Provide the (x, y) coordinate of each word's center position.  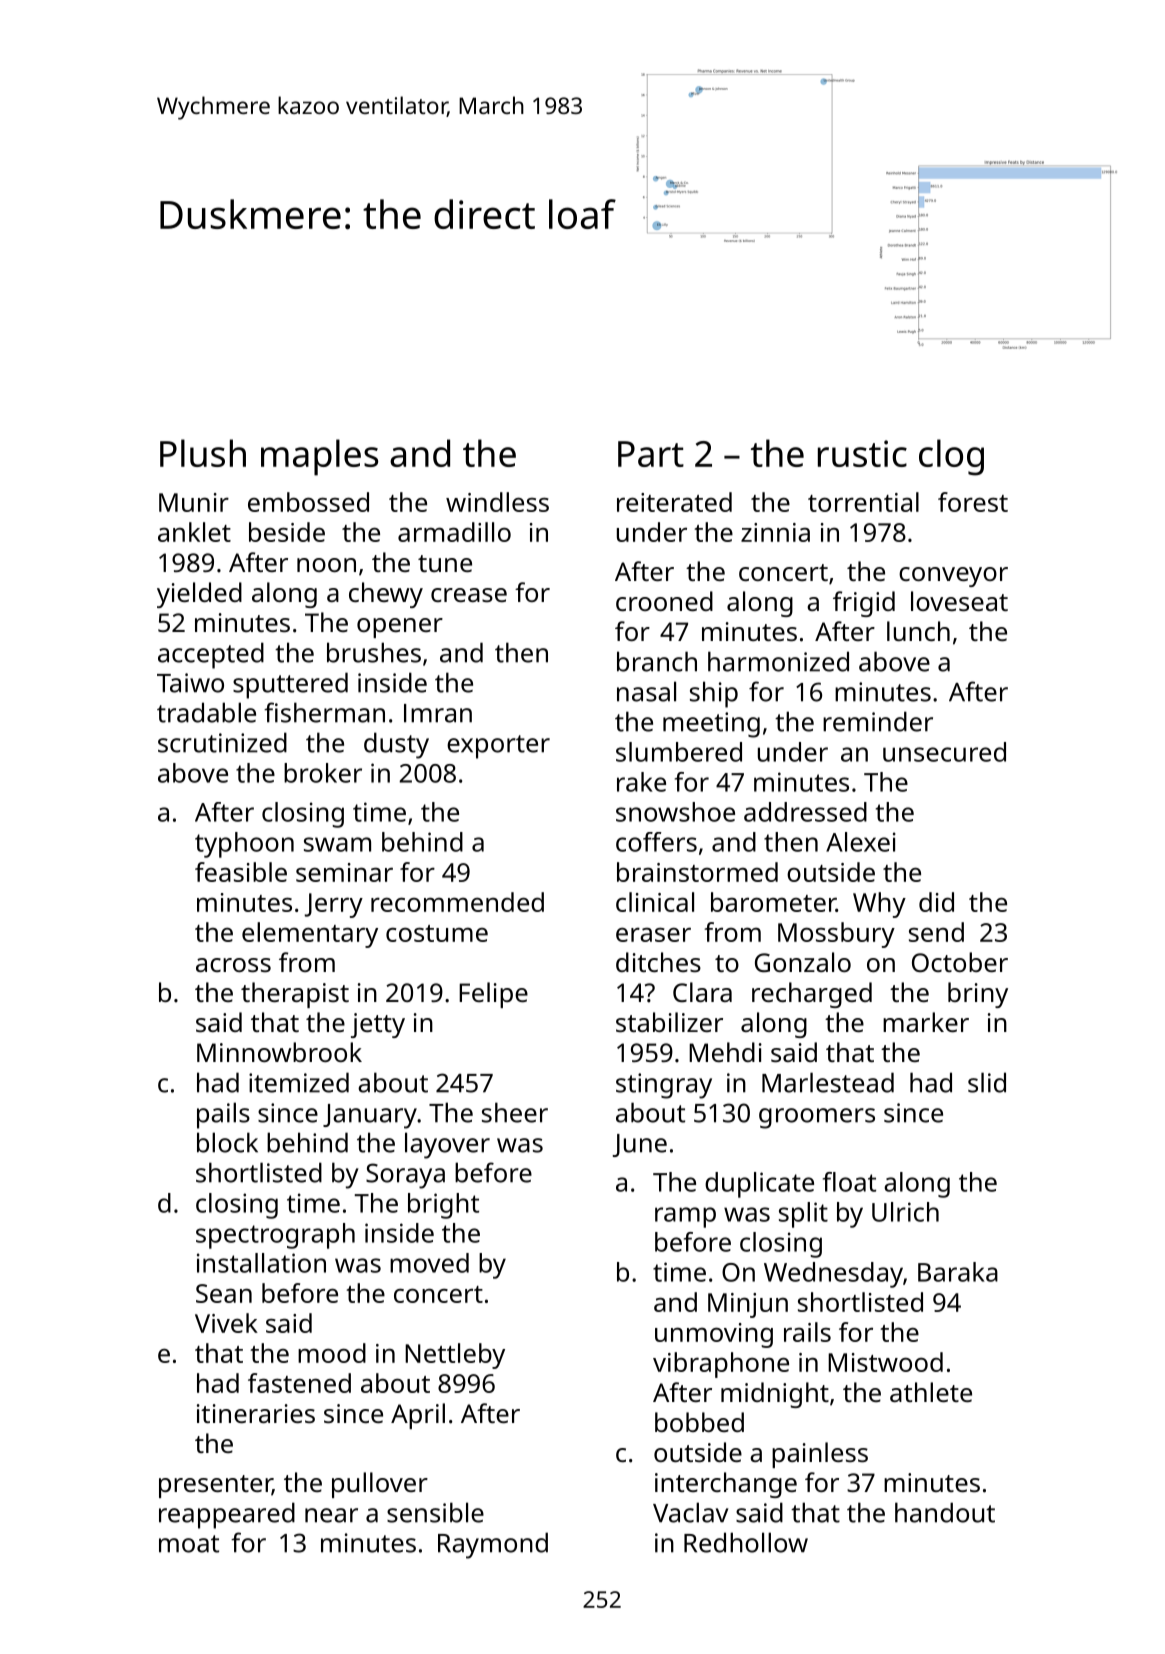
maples (319, 457)
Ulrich (905, 1212)
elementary (310, 935)
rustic (862, 453)
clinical (655, 902)
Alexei (861, 842)
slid (987, 1082)
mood (332, 1353)
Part (651, 454)
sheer (515, 1112)
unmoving (714, 1335)
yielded (199, 595)
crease (469, 595)
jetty (378, 1025)
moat (189, 1544)
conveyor (953, 577)
